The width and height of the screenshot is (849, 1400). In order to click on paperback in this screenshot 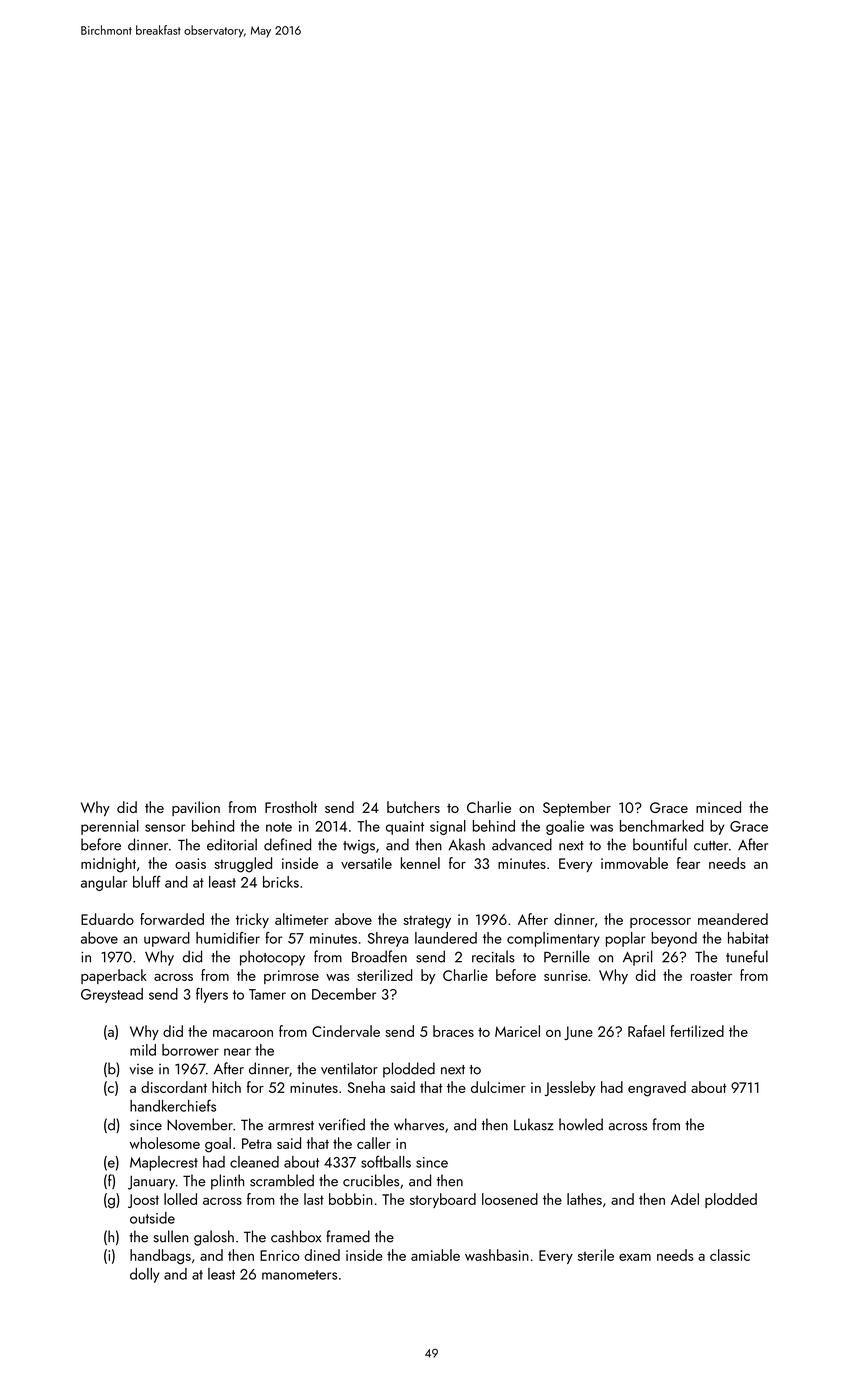, I will do `click(114, 976)`.
